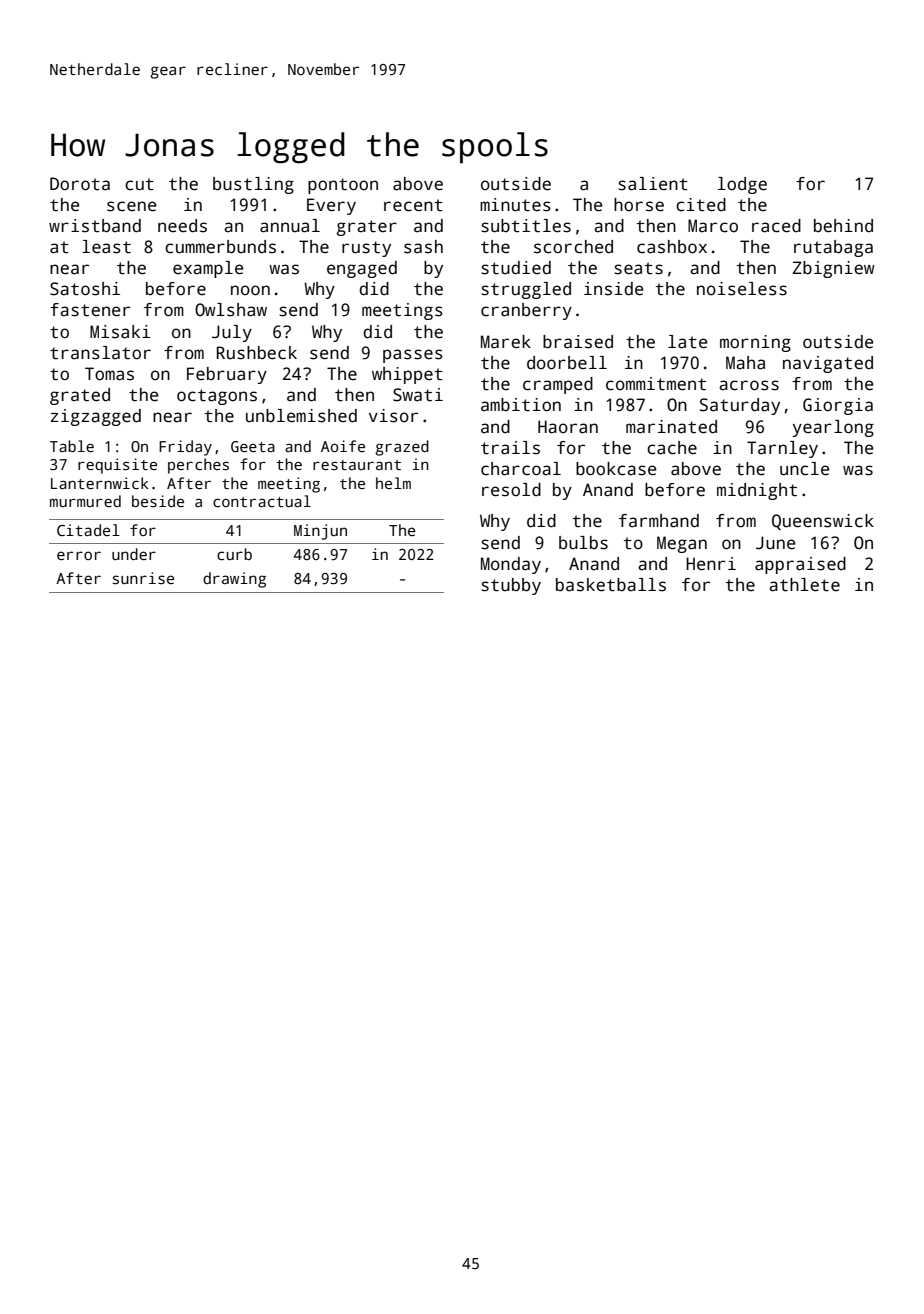 This screenshot has height=1314, width=924. Describe the element at coordinates (88, 530) in the screenshot. I see `Citadel` at that location.
